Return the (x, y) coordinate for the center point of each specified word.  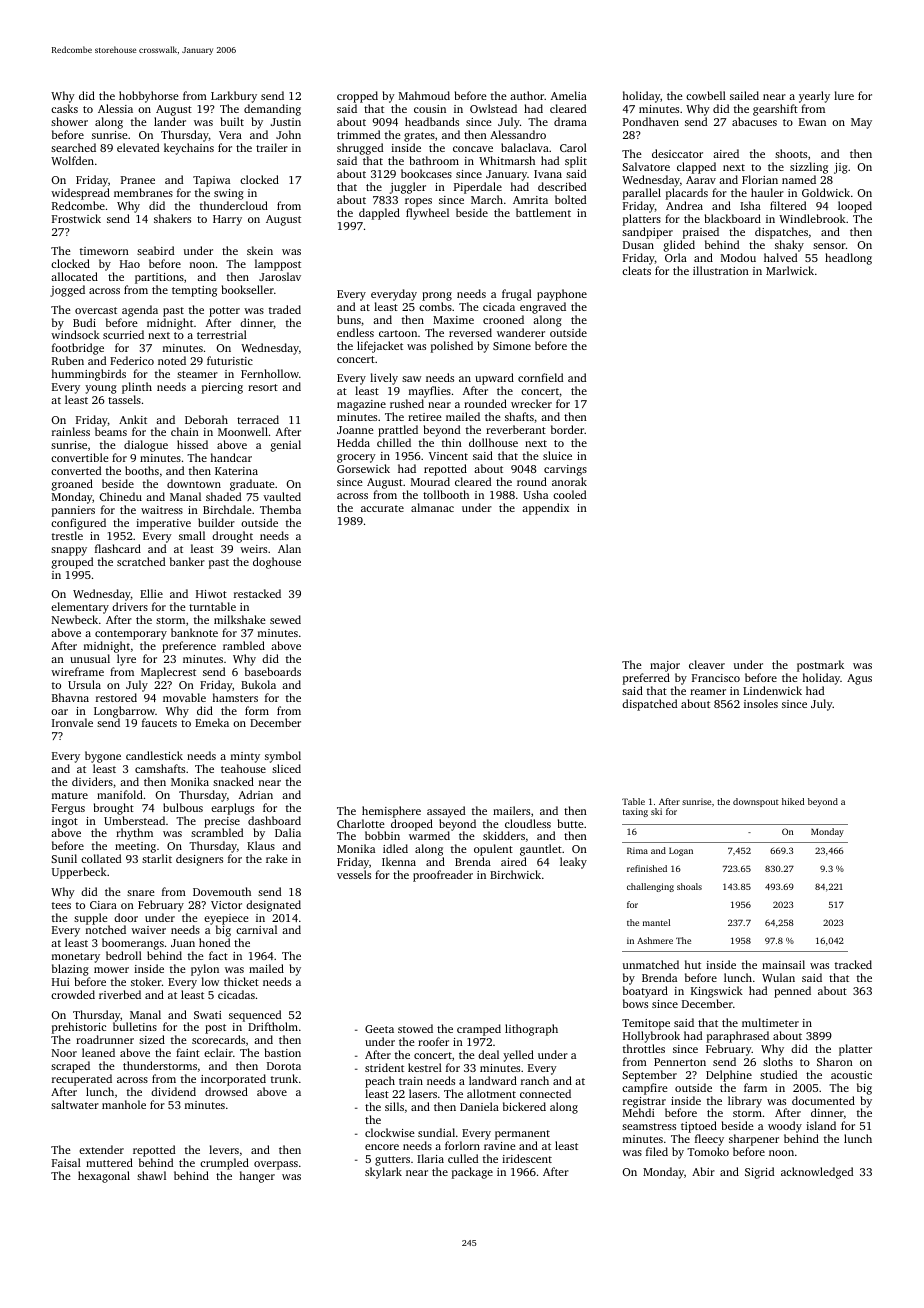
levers (224, 1149)
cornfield (540, 377)
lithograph (531, 1030)
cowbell (706, 95)
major (665, 666)
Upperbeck (79, 873)
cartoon (398, 333)
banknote (194, 632)
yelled (518, 1056)
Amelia (569, 95)
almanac (432, 507)
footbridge (78, 349)
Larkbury (234, 97)
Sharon (835, 1061)
